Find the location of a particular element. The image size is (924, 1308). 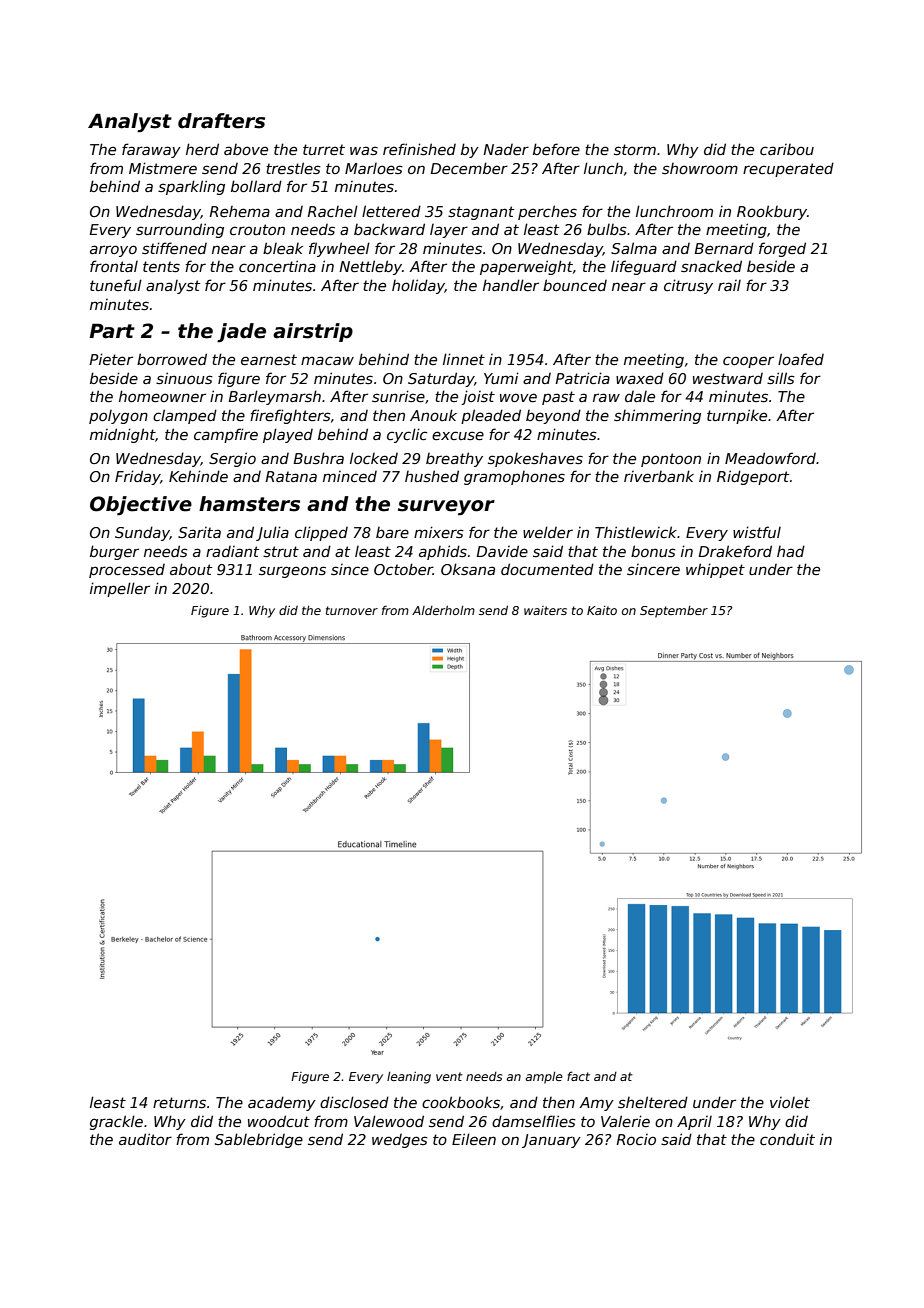

Kaito is located at coordinates (602, 610).
